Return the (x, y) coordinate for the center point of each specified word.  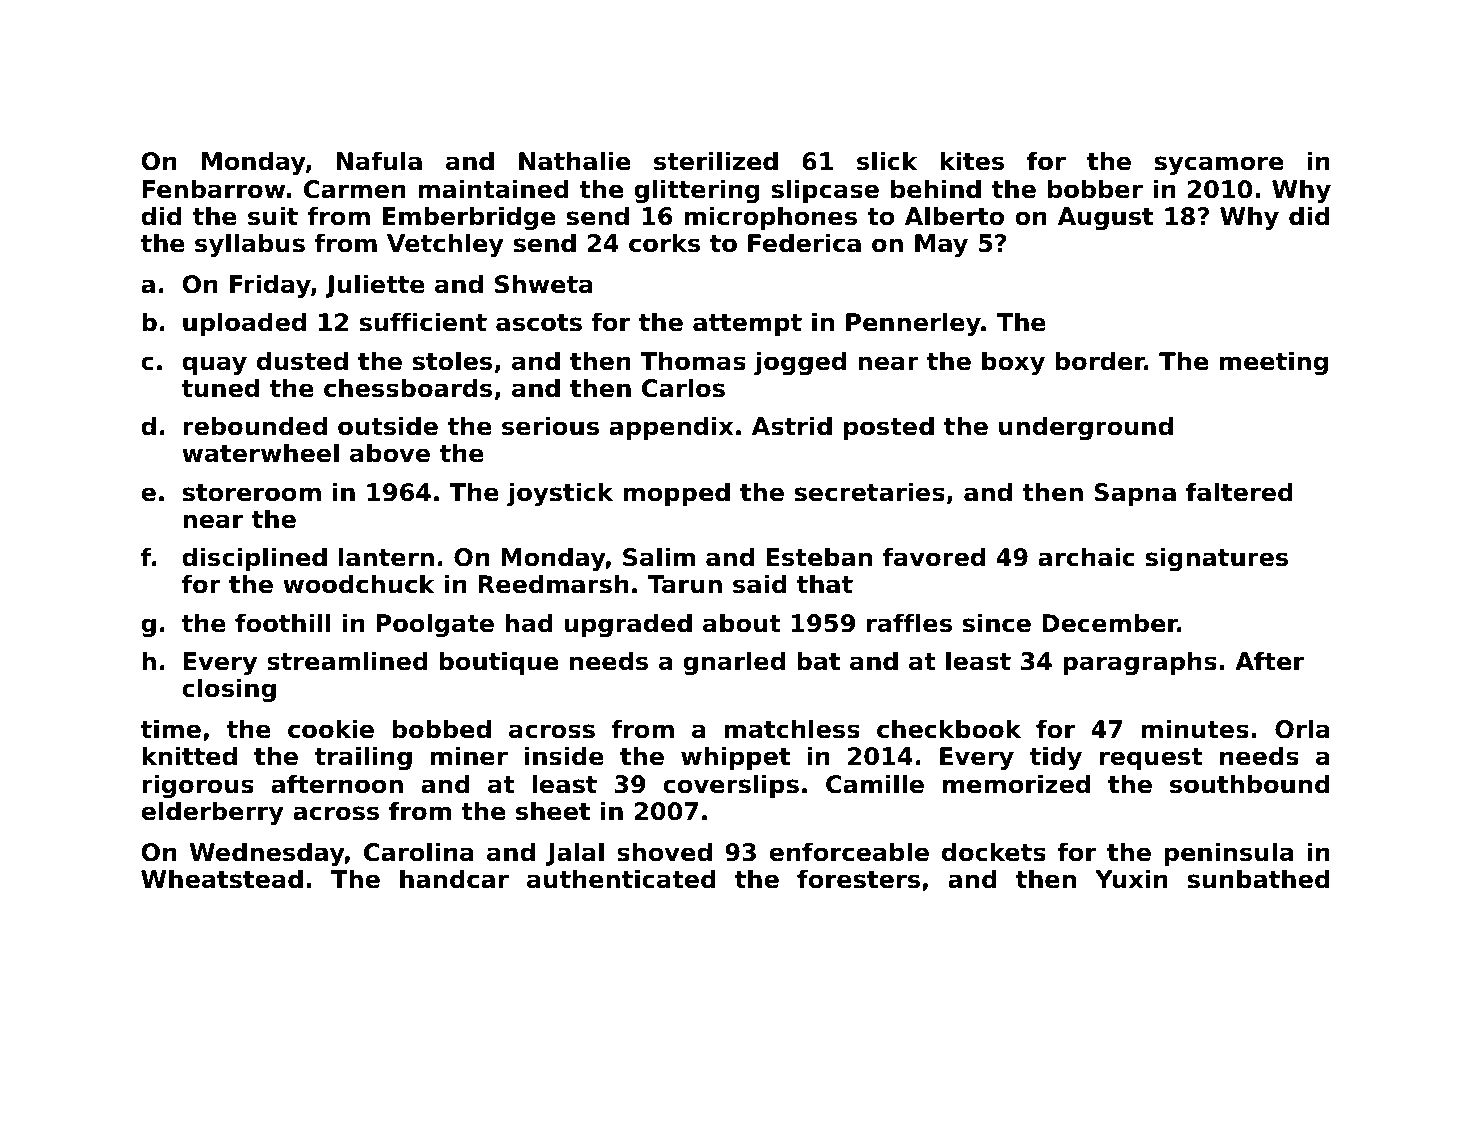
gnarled (734, 663)
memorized (1016, 784)
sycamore (1219, 165)
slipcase (825, 191)
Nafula (379, 161)
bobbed (442, 729)
